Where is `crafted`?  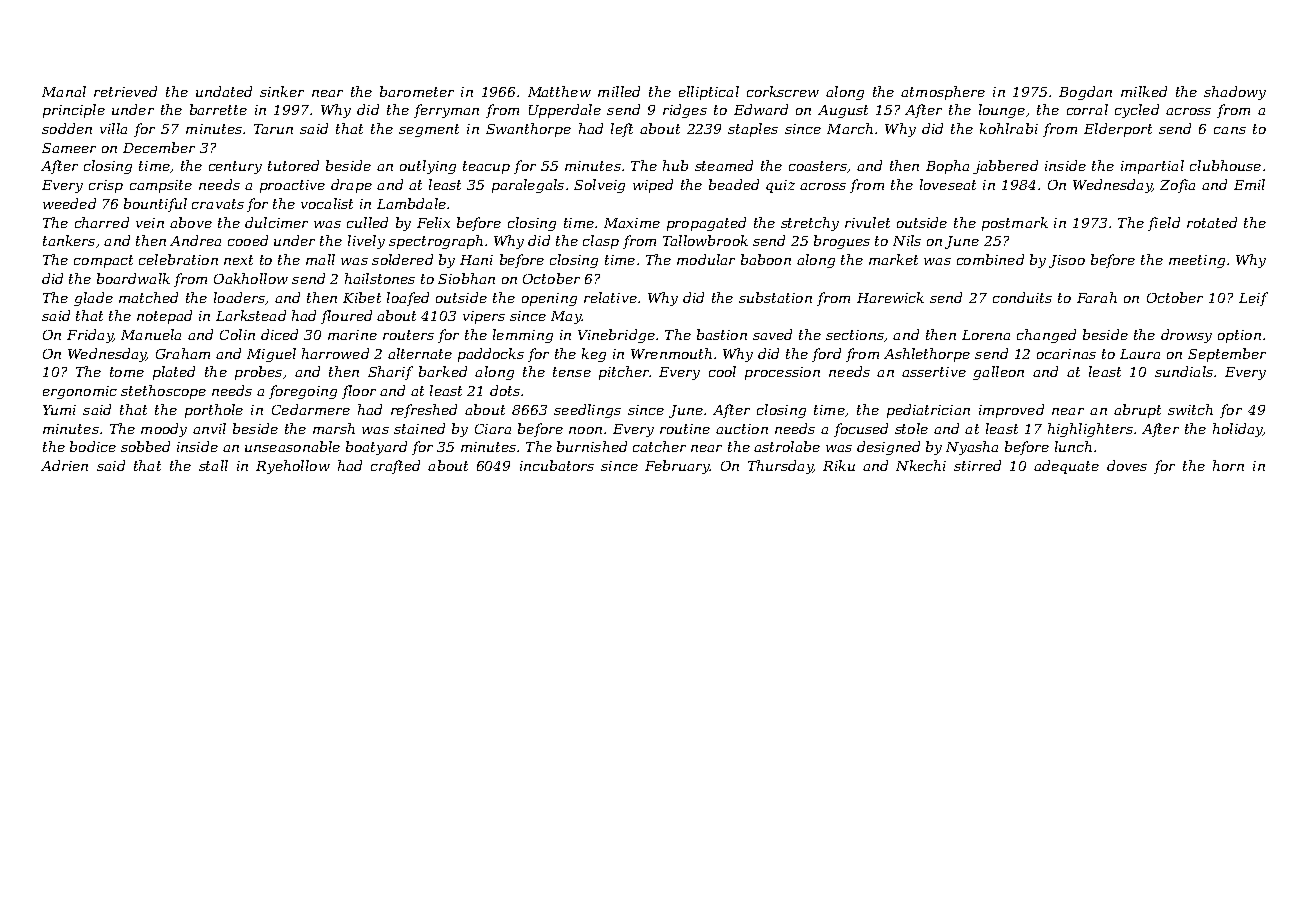 crafted is located at coordinates (395, 467).
